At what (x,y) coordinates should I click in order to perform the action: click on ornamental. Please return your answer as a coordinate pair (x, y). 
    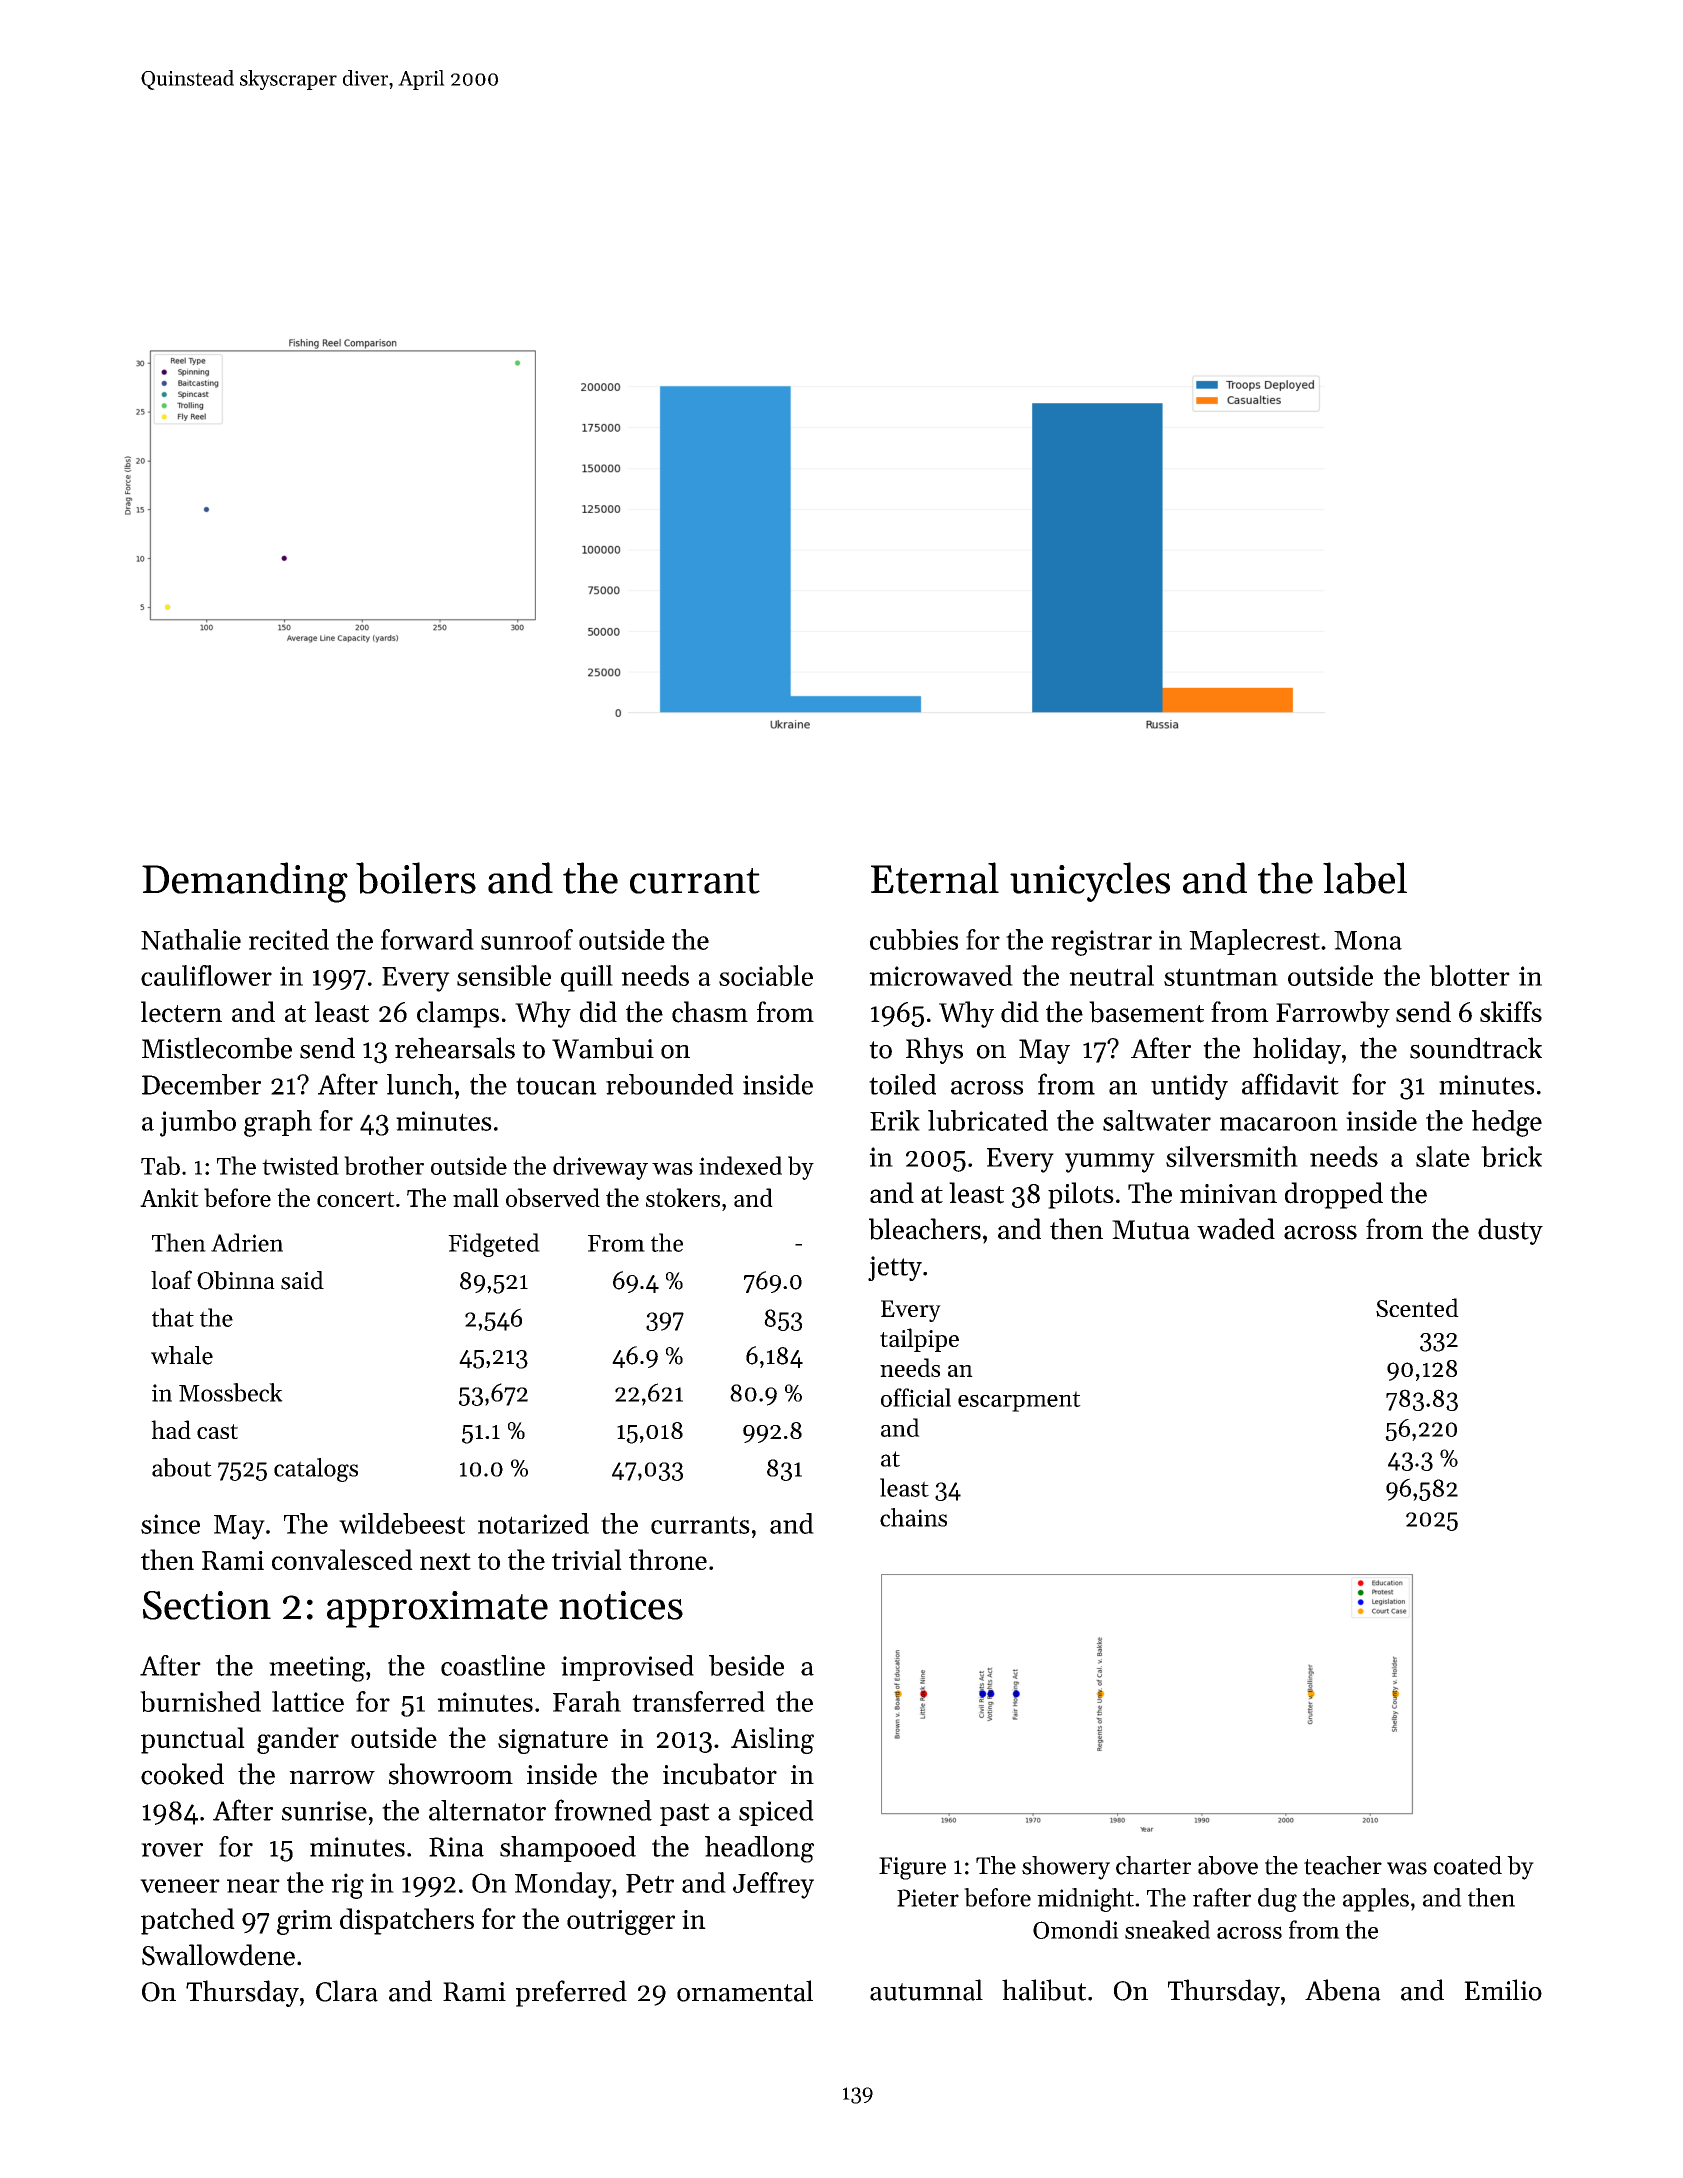
    Looking at the image, I should click on (745, 1991).
